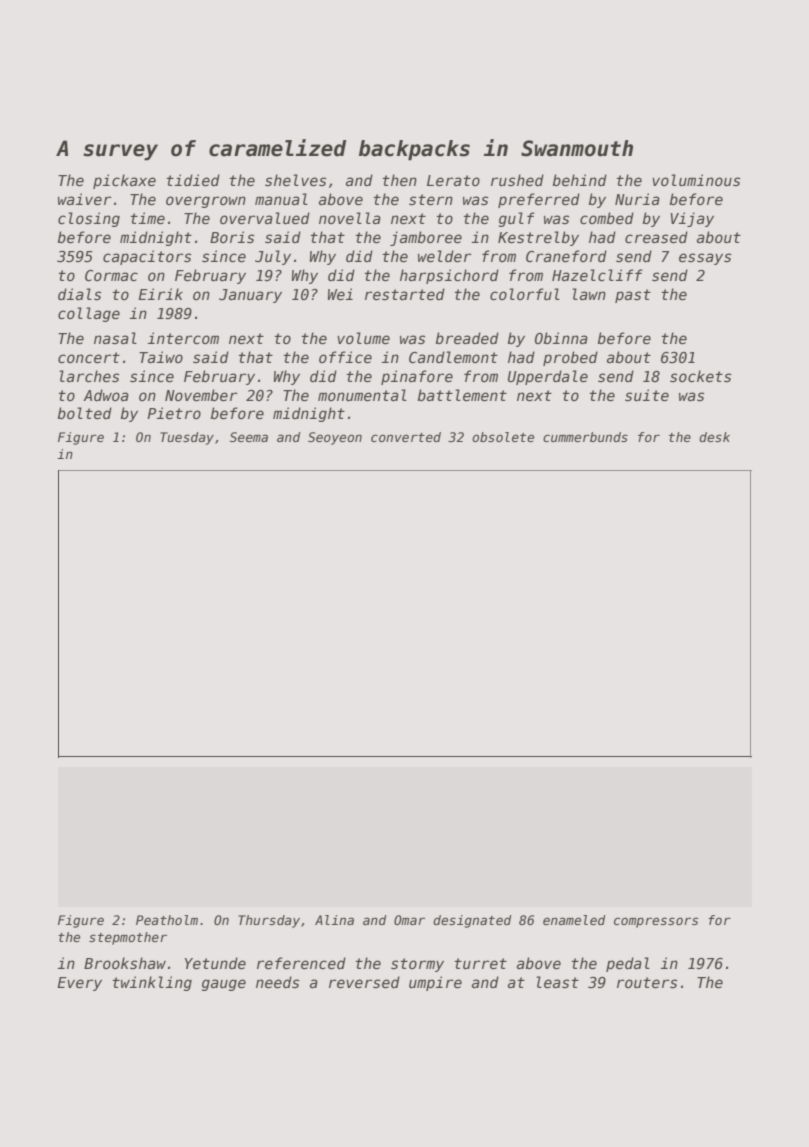  I want to click on desk, so click(714, 437).
